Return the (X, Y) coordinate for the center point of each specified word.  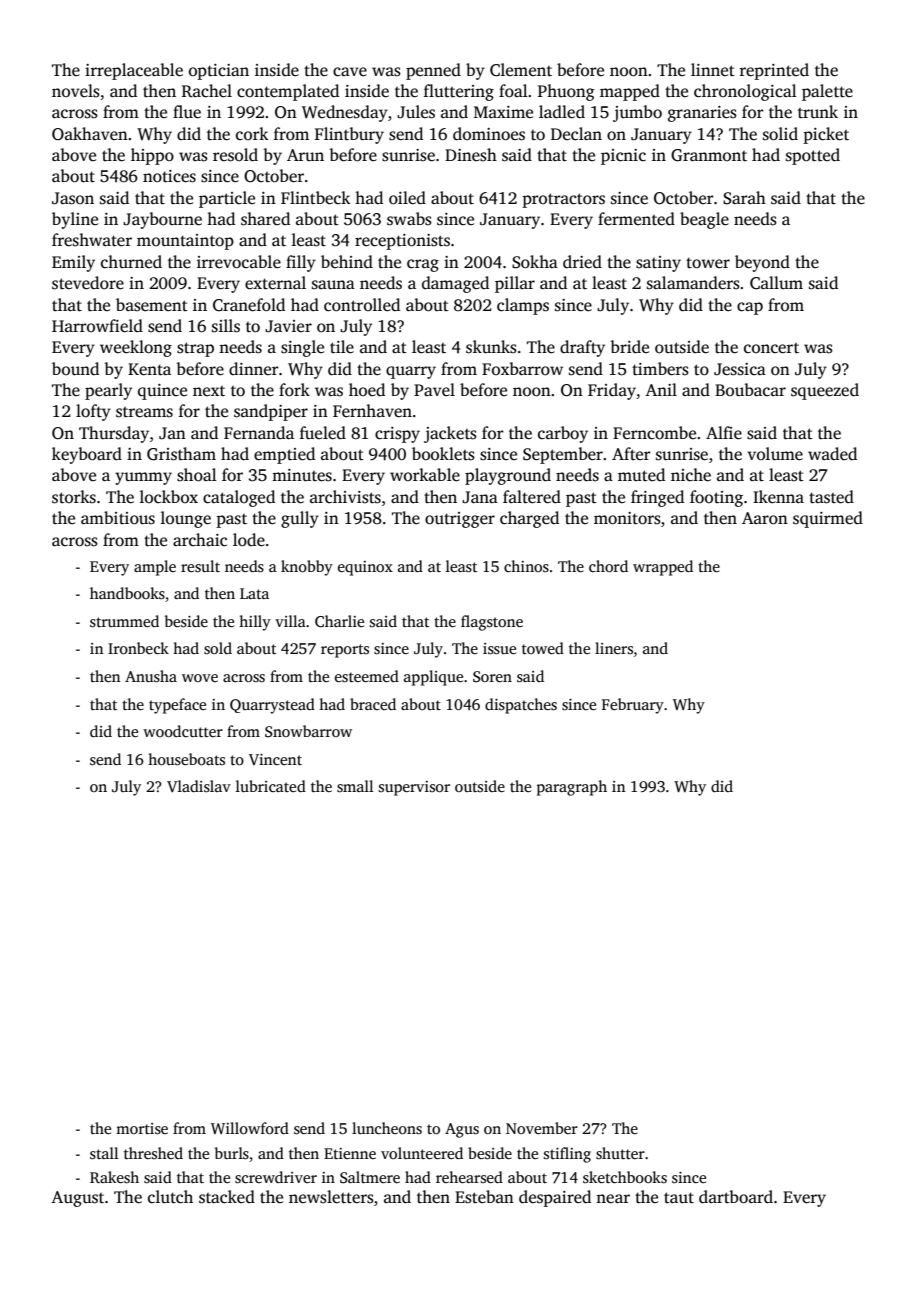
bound (75, 368)
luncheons (387, 1128)
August (77, 1199)
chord (608, 566)
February (633, 706)
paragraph (572, 788)
